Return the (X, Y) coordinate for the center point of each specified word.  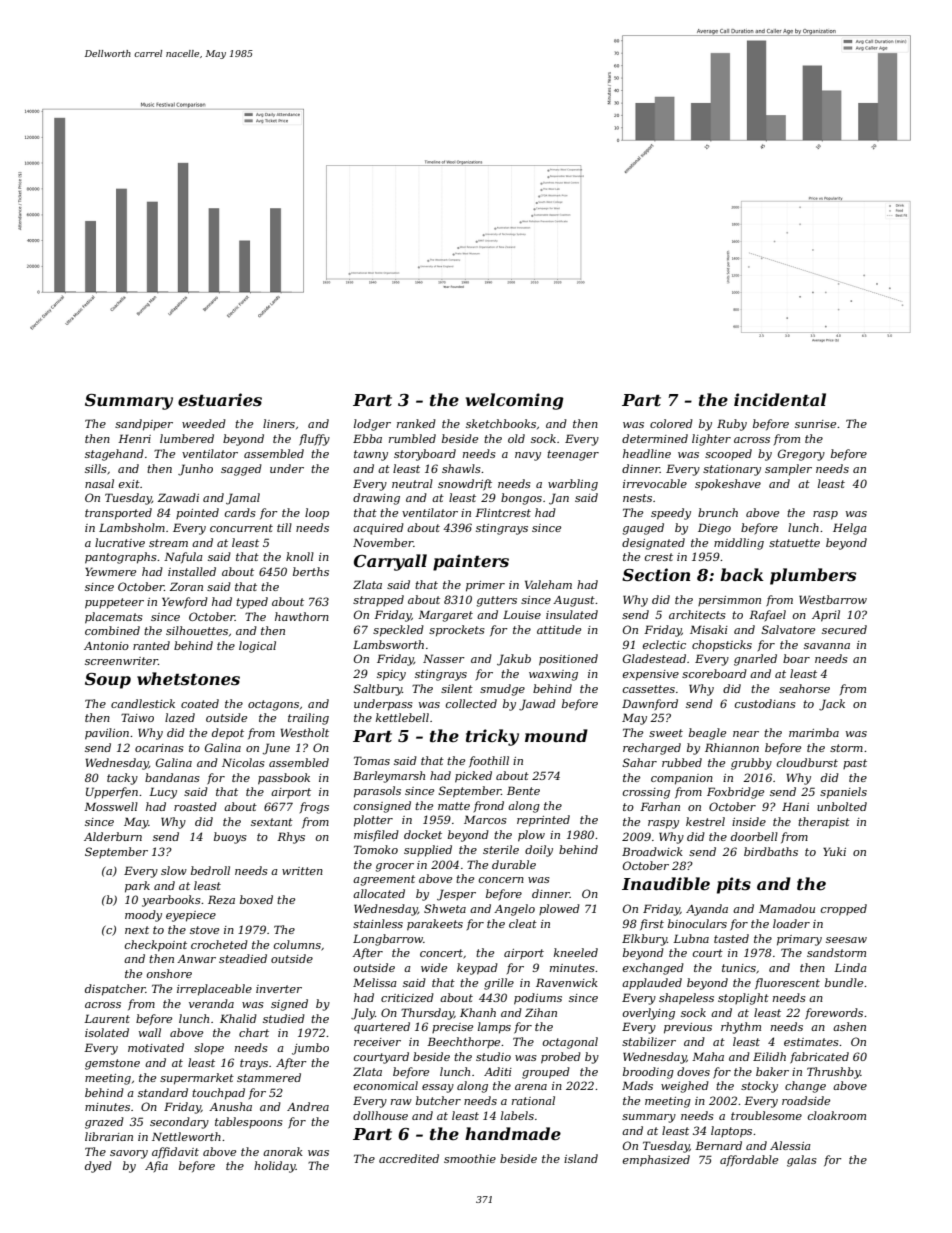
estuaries (220, 399)
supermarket (197, 1079)
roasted (195, 806)
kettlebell (402, 717)
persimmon (729, 601)
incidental (780, 400)
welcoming (515, 401)
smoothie (470, 1158)
